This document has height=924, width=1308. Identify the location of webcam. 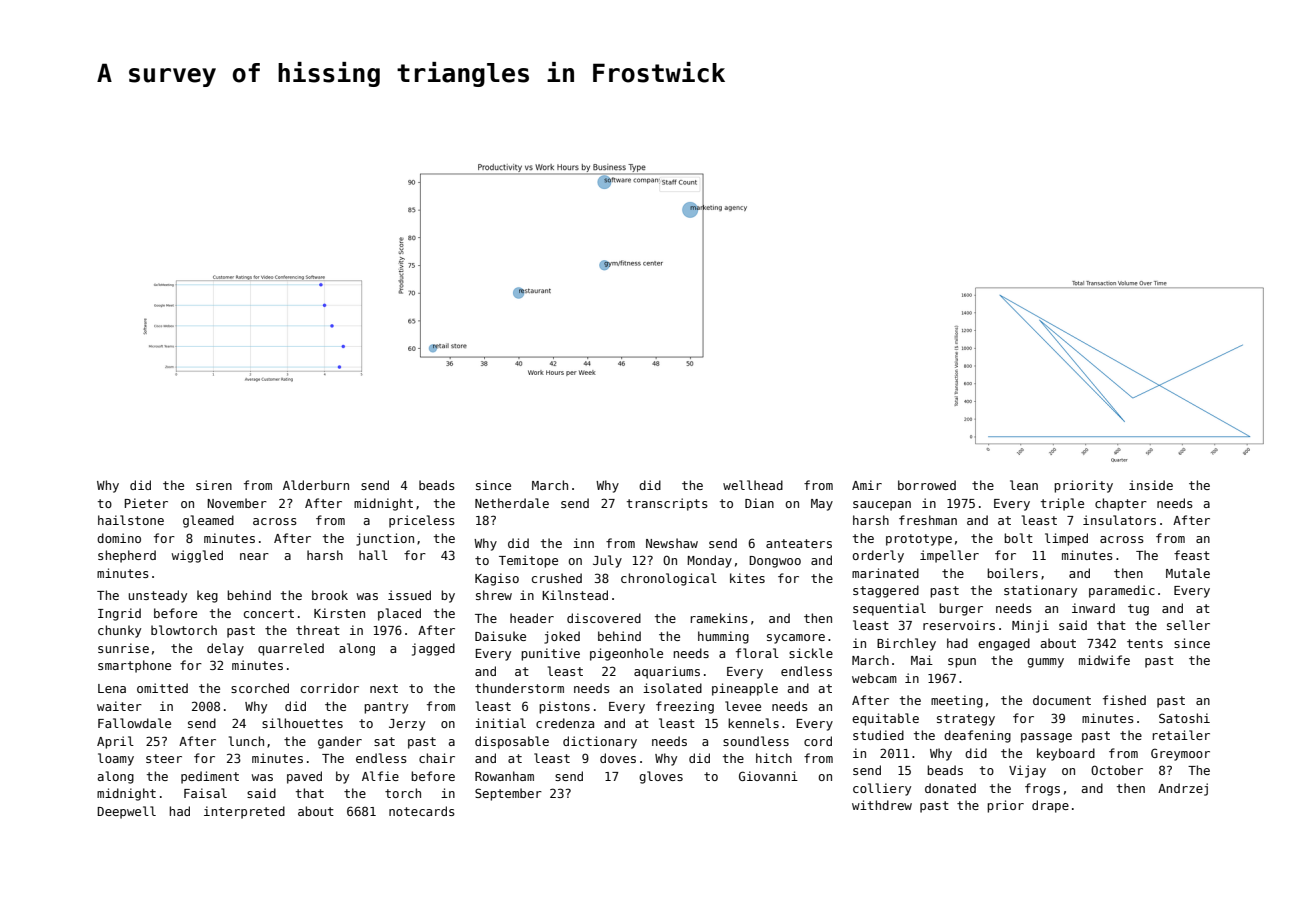
(874, 678).
